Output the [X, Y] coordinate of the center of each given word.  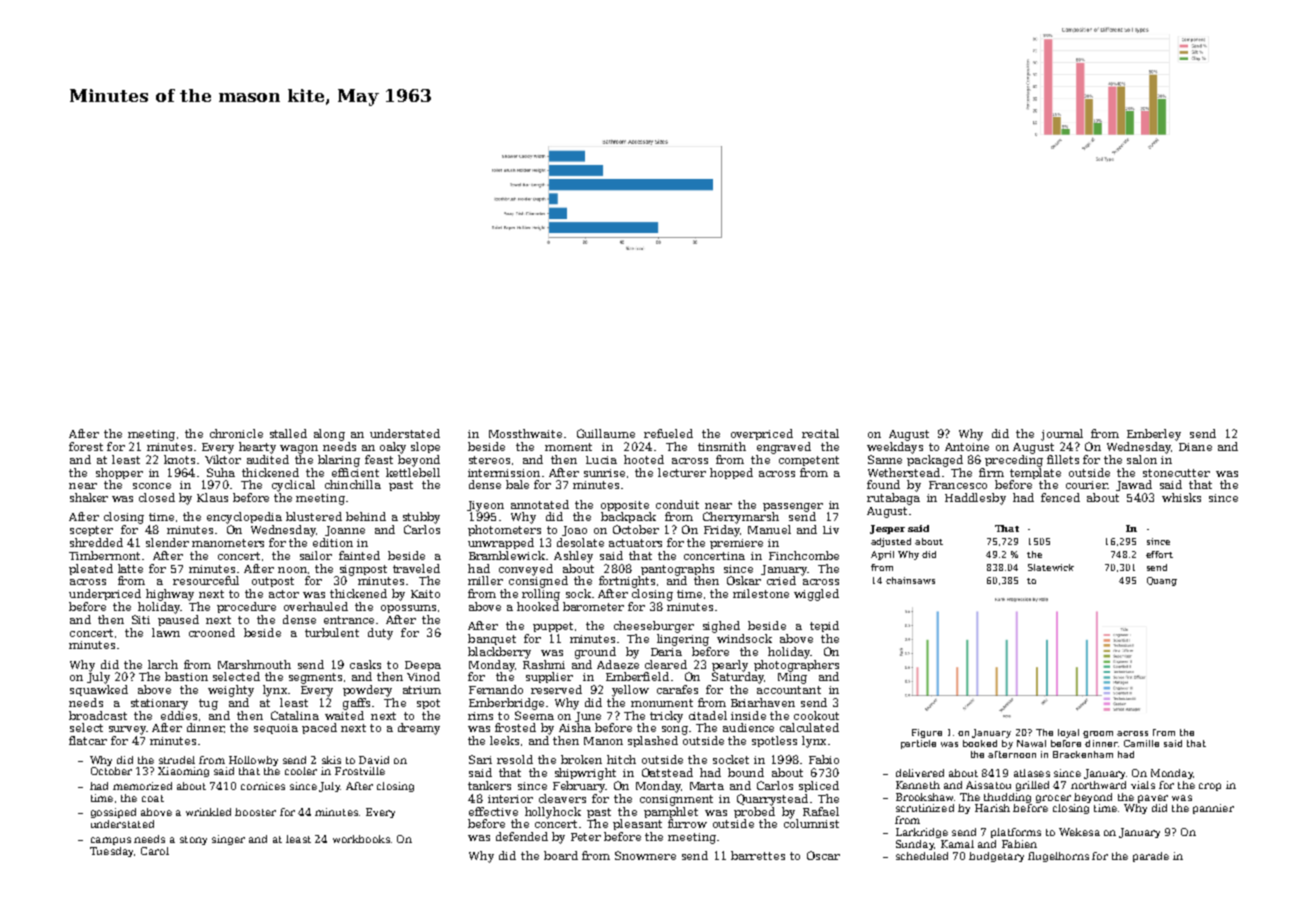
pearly [730, 666]
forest [86, 446]
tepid [824, 626]
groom [1098, 734]
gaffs [356, 704]
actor [284, 594]
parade [1151, 857]
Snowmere [645, 855]
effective [493, 811]
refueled [668, 433]
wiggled [816, 595]
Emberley [1154, 435]
